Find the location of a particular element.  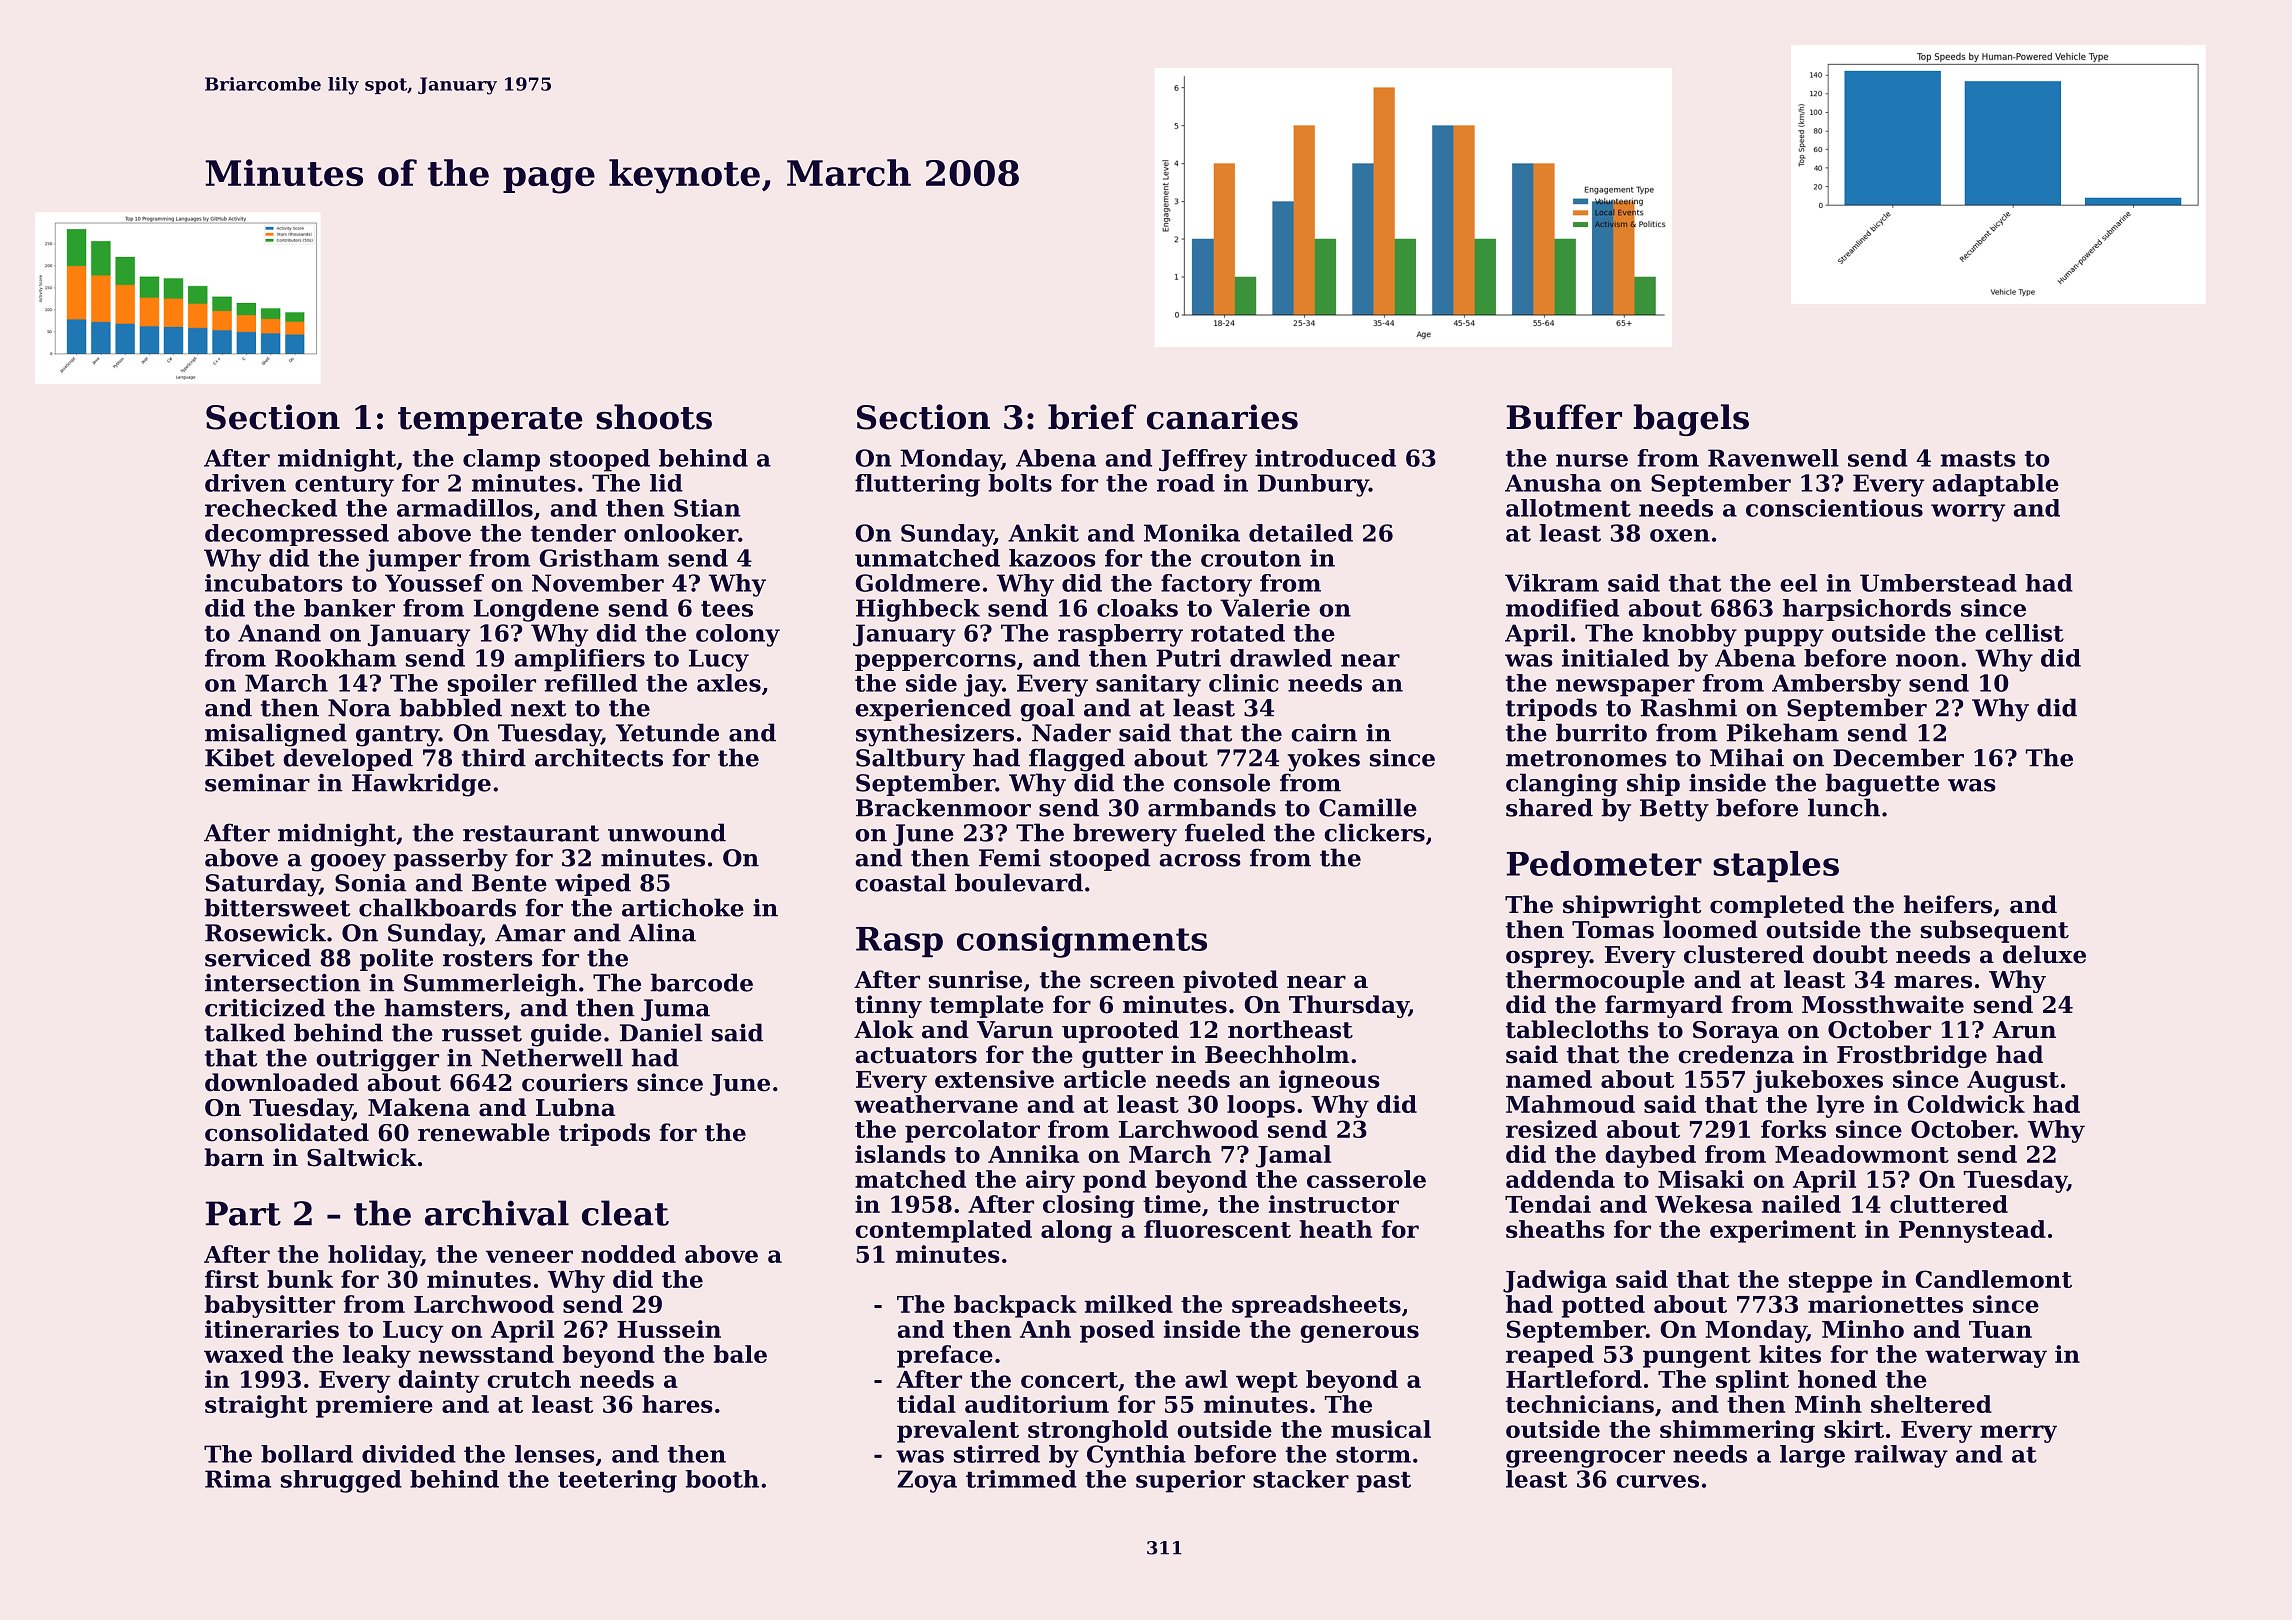

cairn is located at coordinates (1324, 733).
